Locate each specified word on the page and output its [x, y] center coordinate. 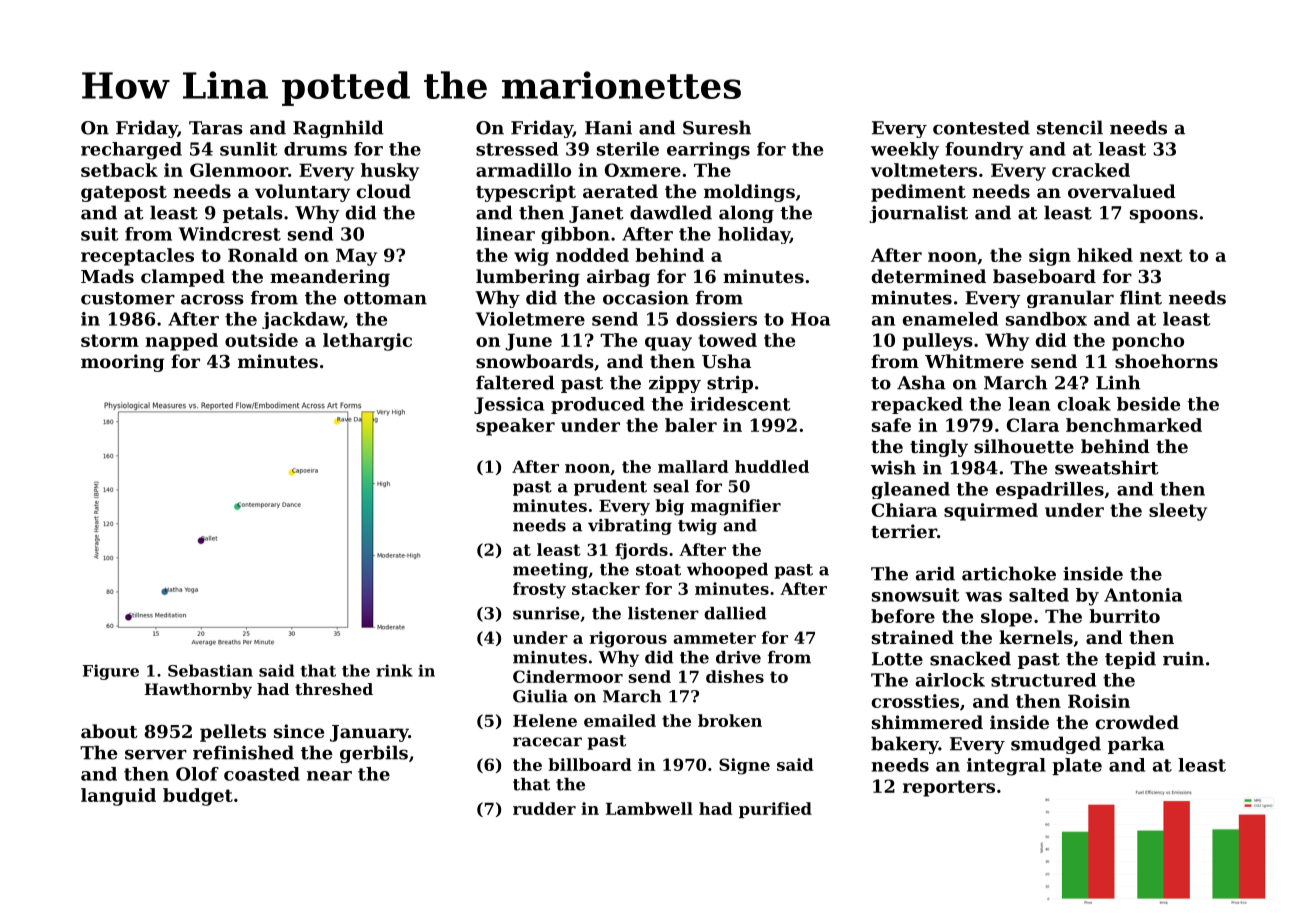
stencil [1070, 127]
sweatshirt [1107, 467]
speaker [515, 427]
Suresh [717, 127]
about [109, 731]
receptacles [137, 257]
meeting [550, 571]
